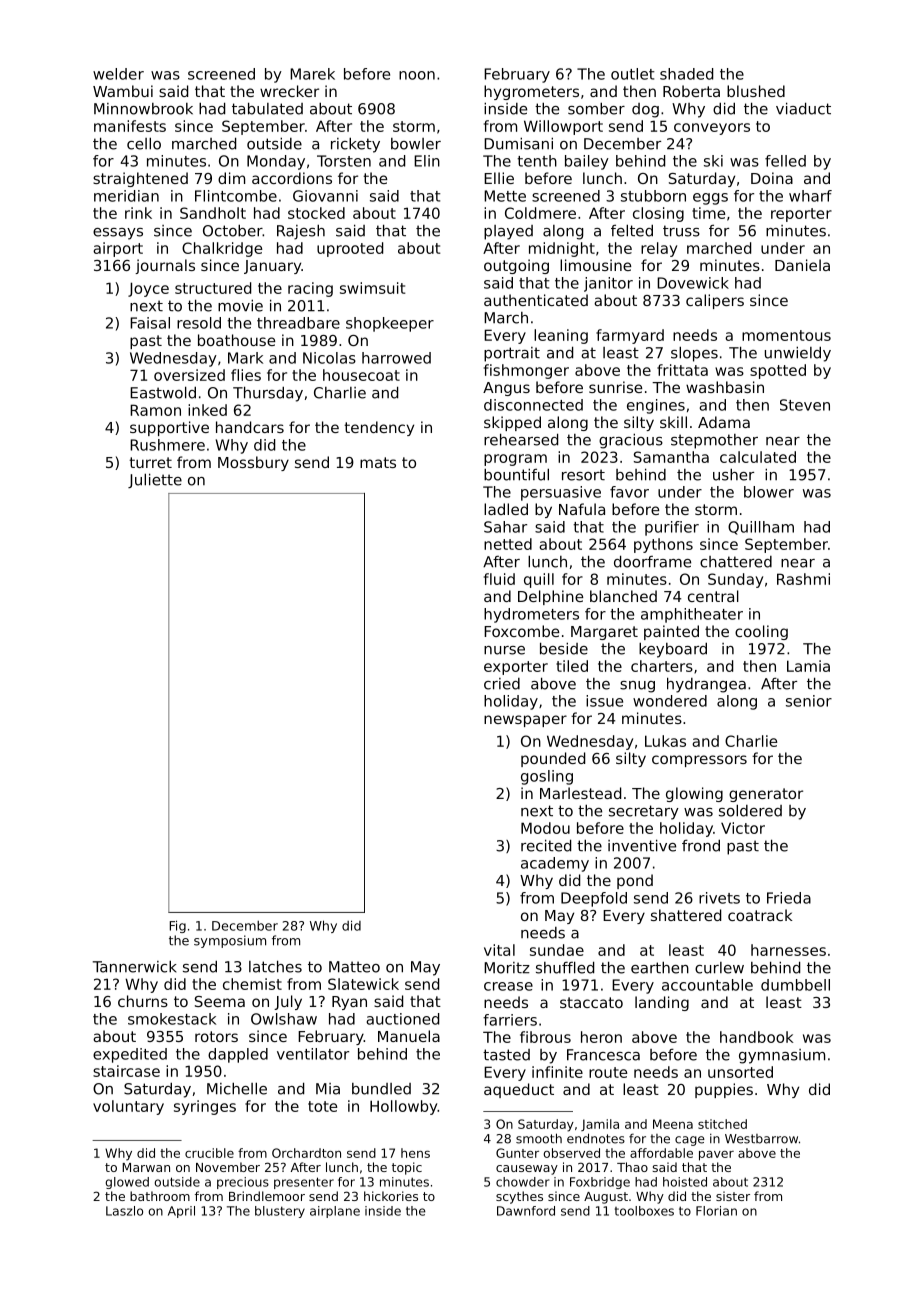 The image size is (924, 1308). Describe the element at coordinates (653, 196) in the screenshot. I see `stubborn` at that location.
